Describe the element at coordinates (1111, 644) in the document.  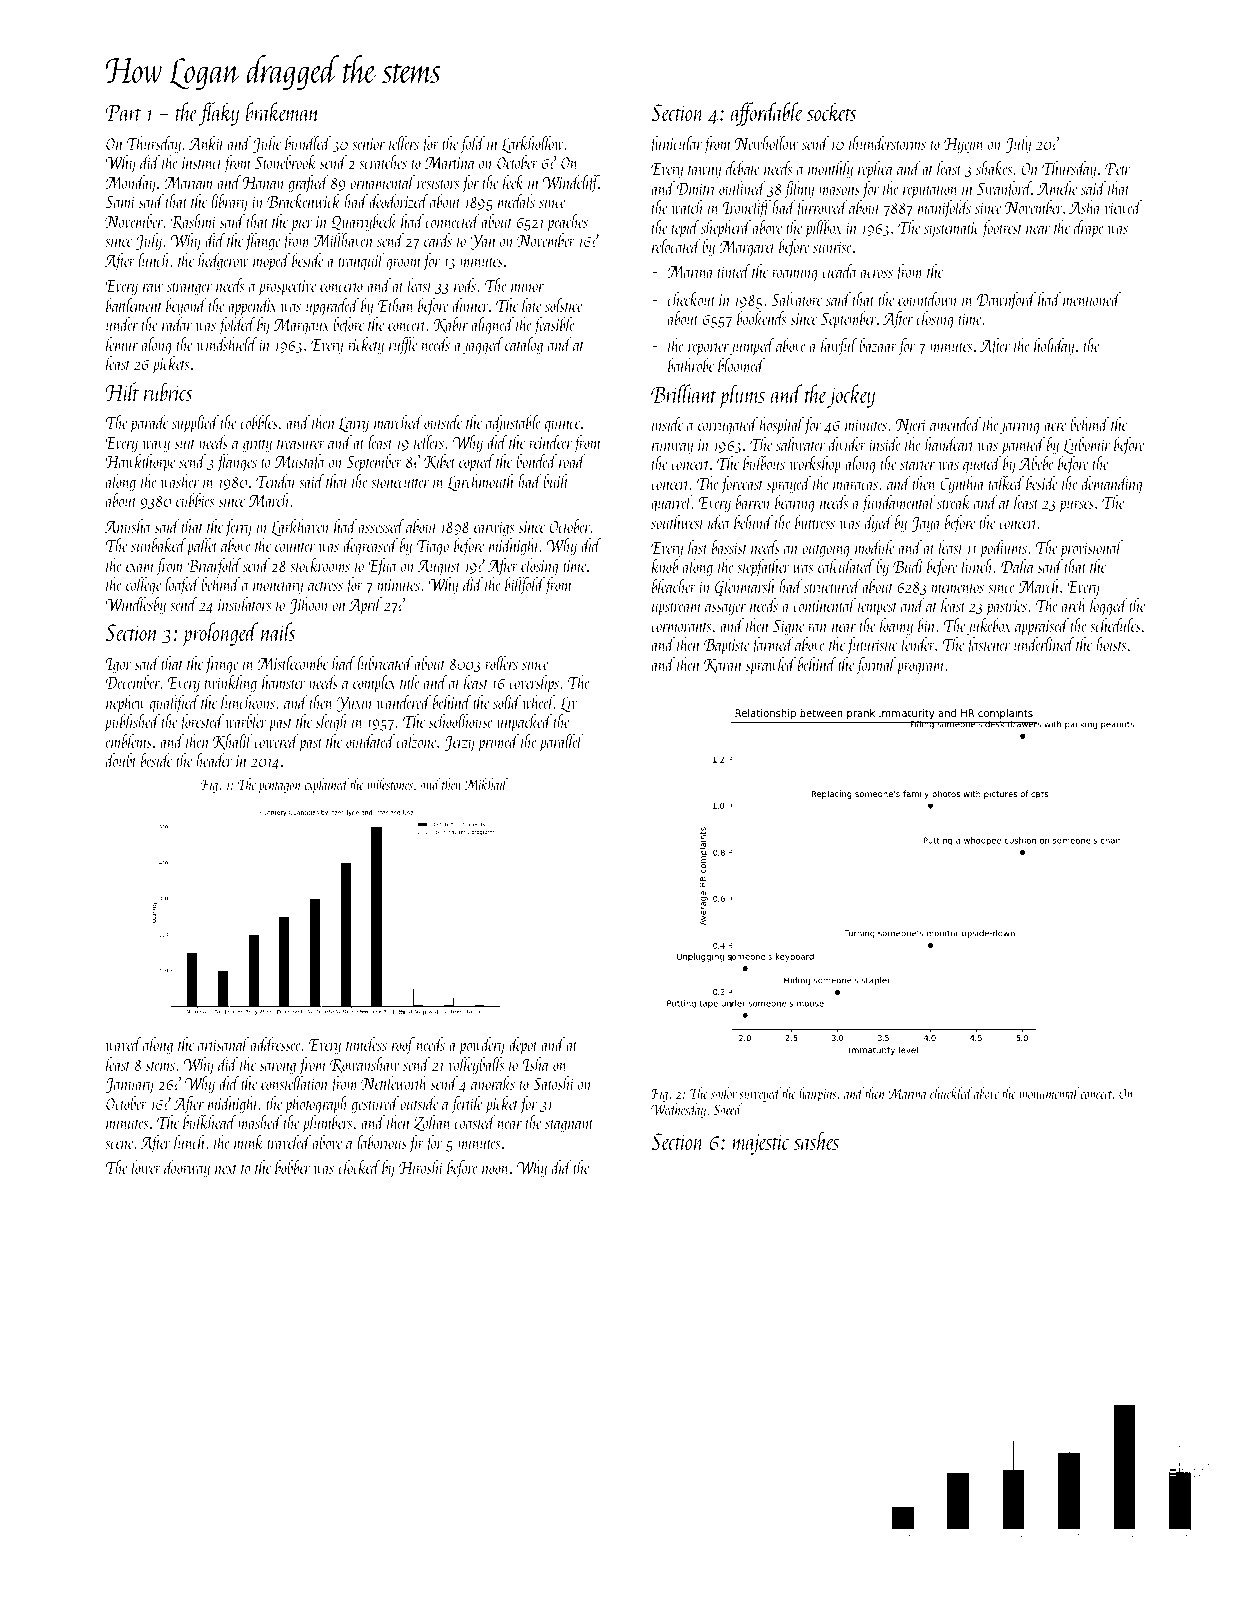
I see `hoists` at that location.
